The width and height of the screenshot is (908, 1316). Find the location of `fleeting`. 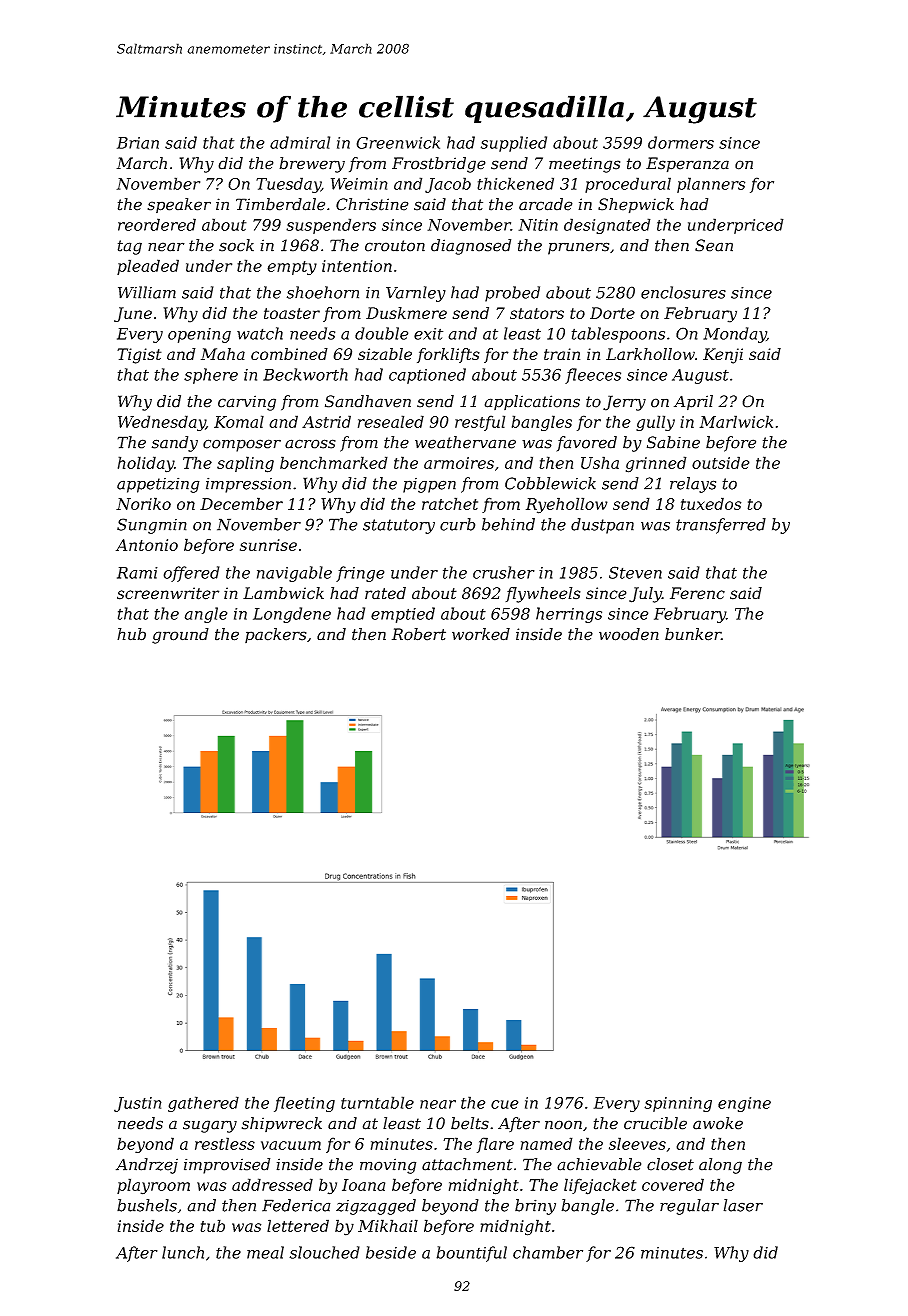

fleeting is located at coordinates (304, 1104).
